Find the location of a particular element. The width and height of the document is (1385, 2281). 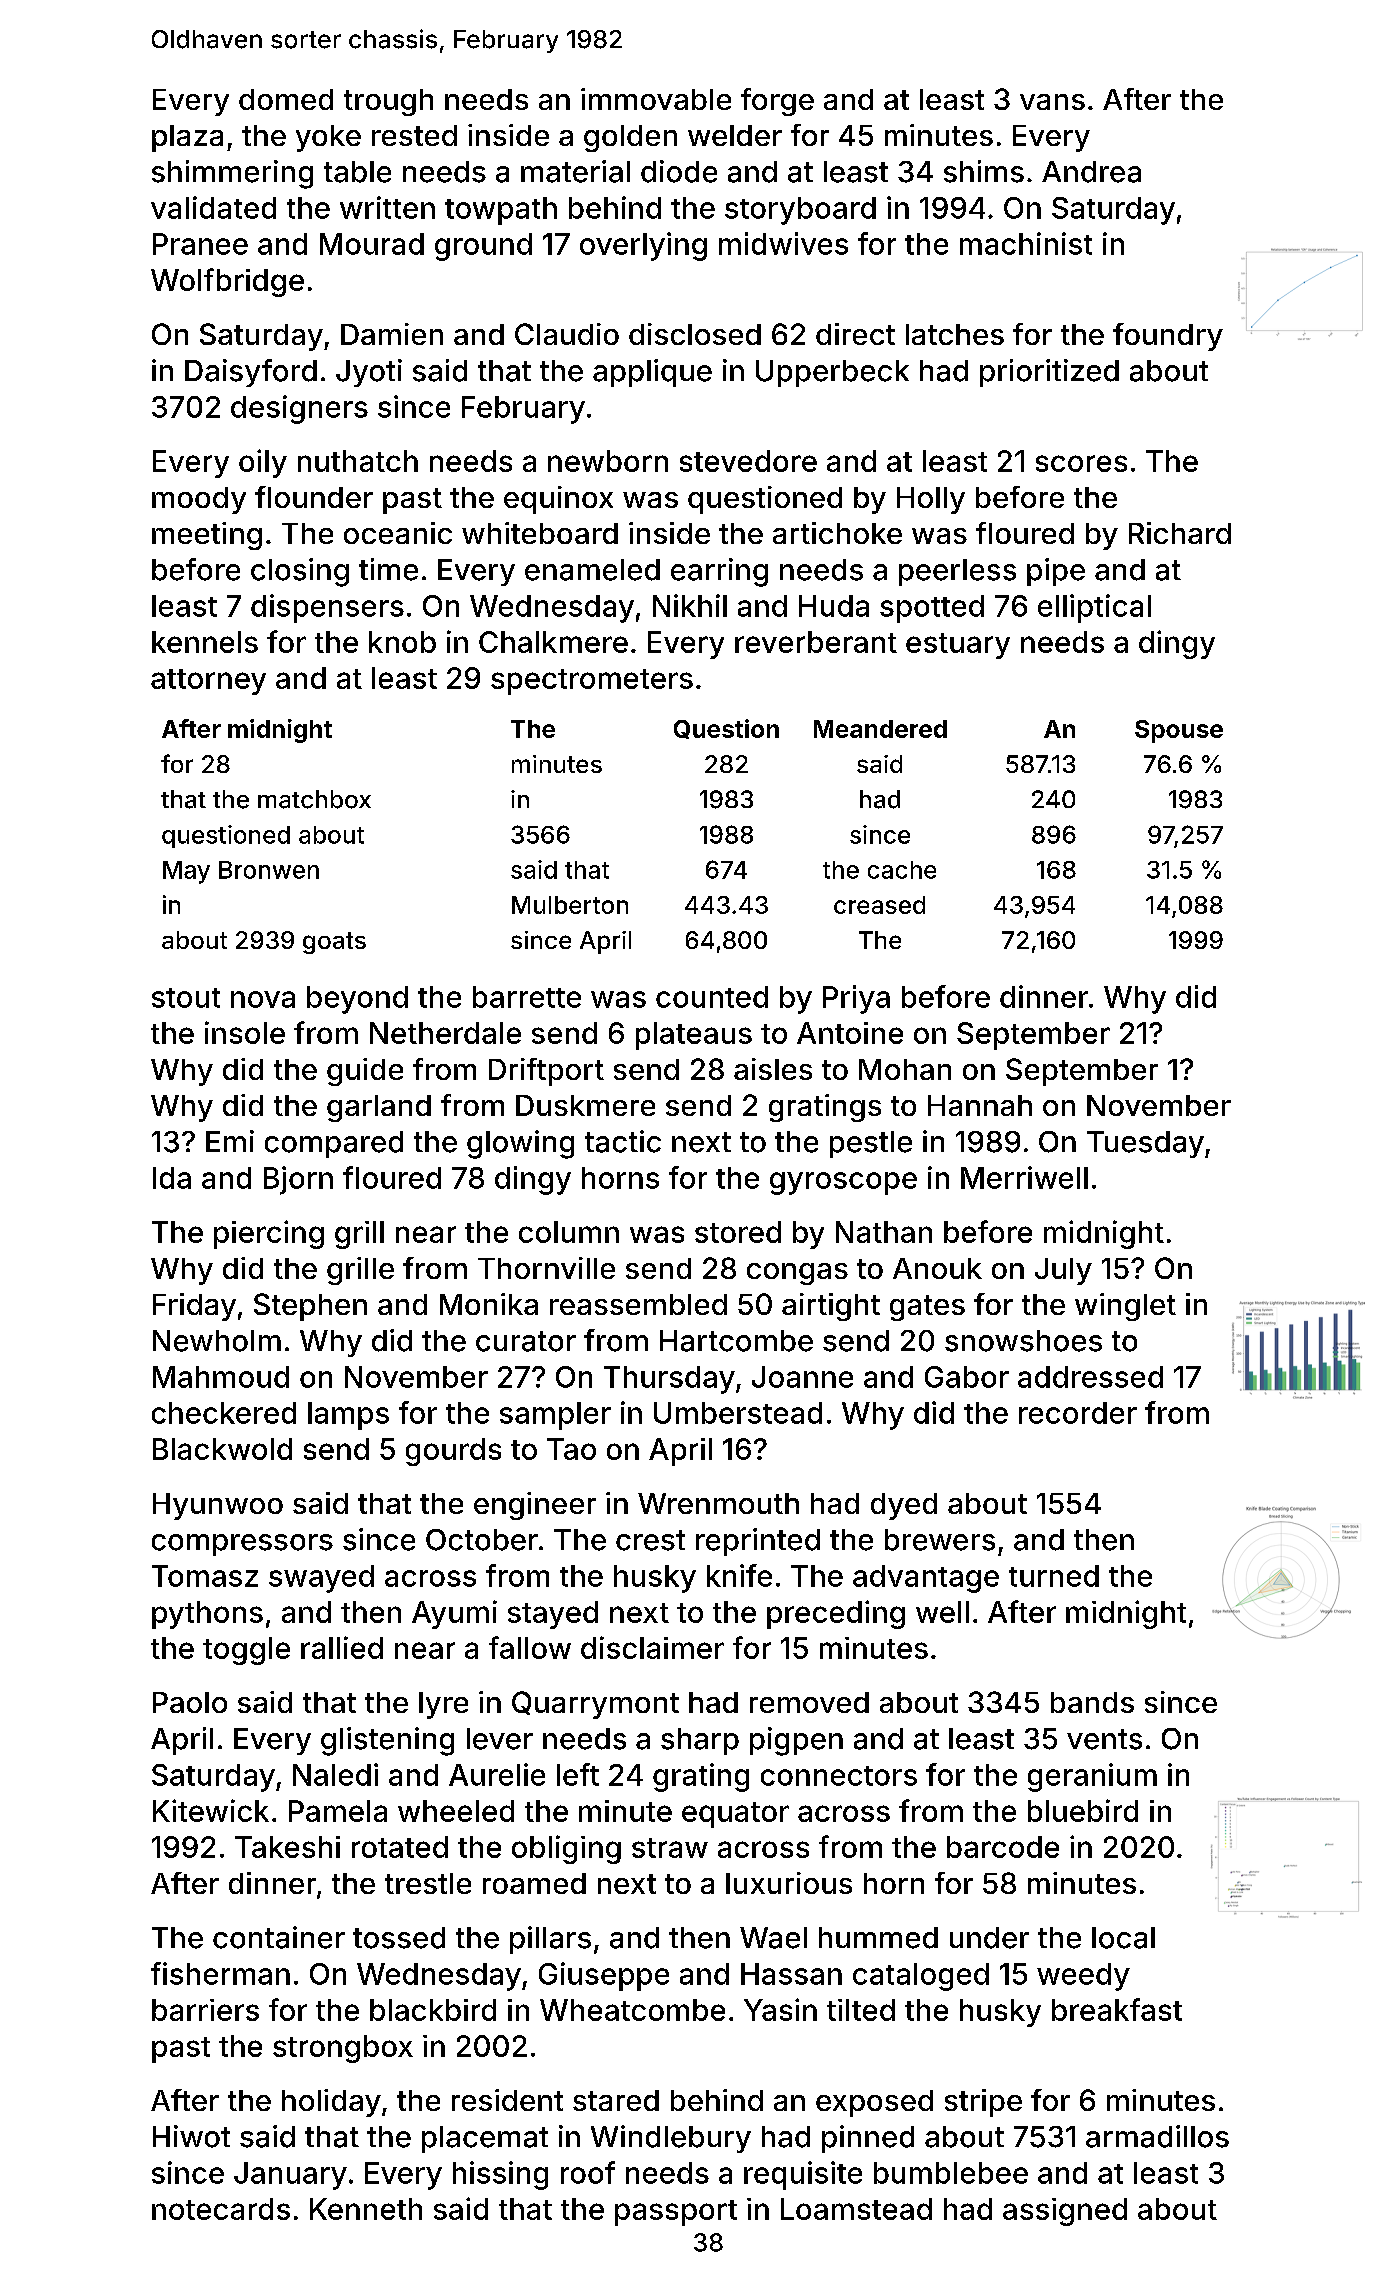

tossed is located at coordinates (399, 1938).
